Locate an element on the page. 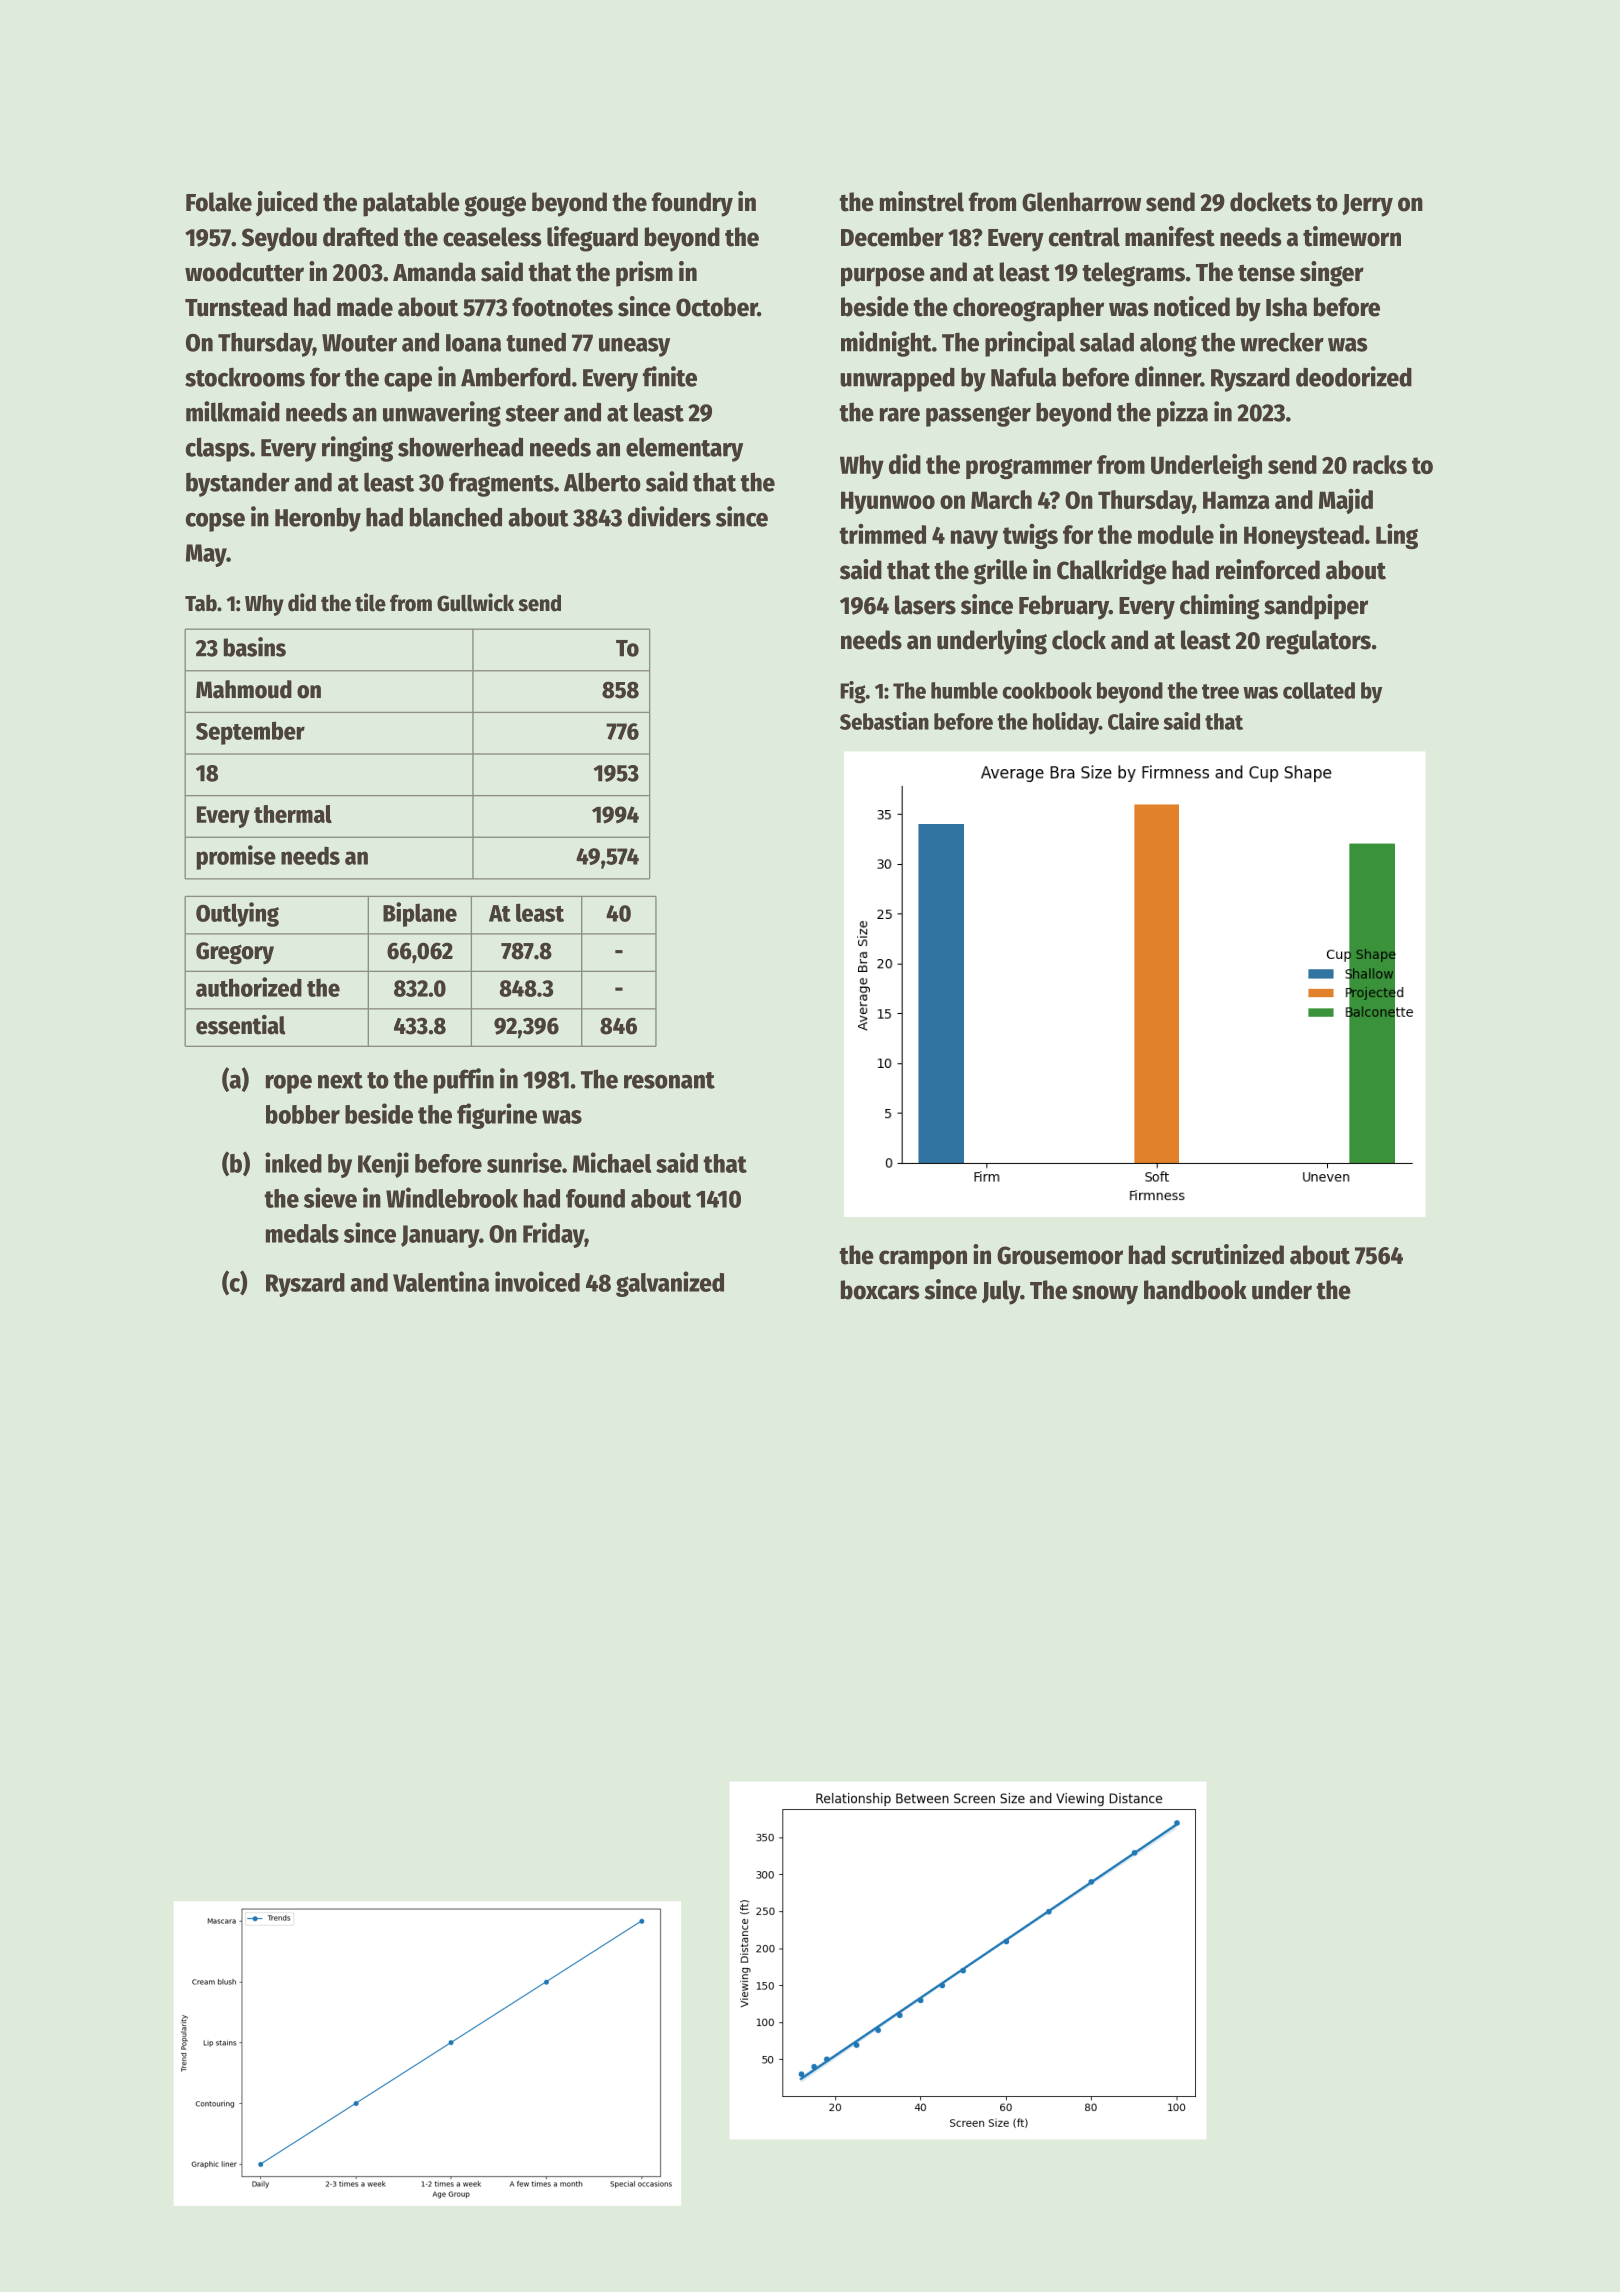 The image size is (1620, 2292). twigs is located at coordinates (1030, 536).
